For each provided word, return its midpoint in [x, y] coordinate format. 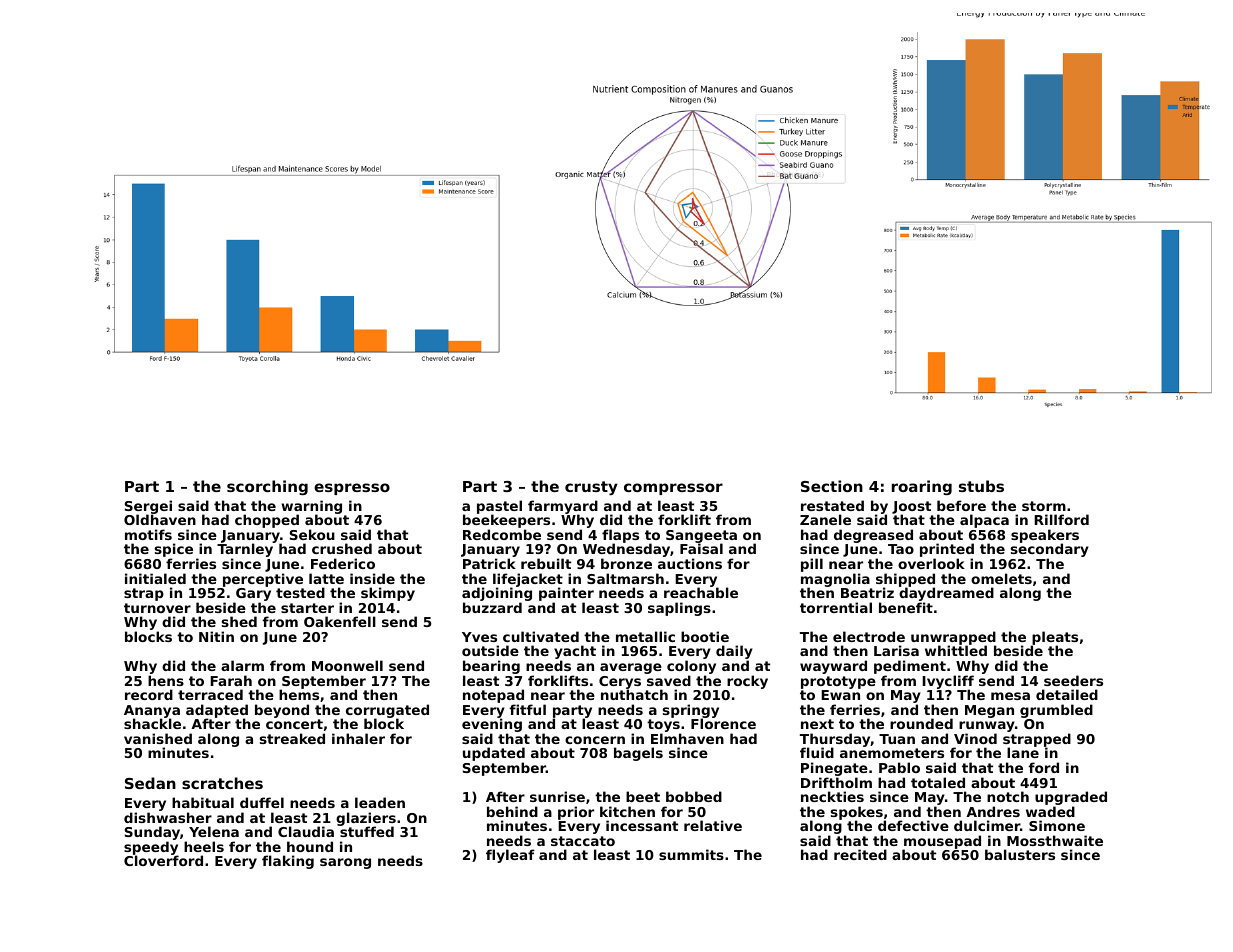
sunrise [557, 796]
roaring [922, 487]
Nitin [216, 636]
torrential [836, 607]
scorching [267, 487]
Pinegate [834, 769]
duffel [262, 802]
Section [832, 486]
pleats [1054, 638]
